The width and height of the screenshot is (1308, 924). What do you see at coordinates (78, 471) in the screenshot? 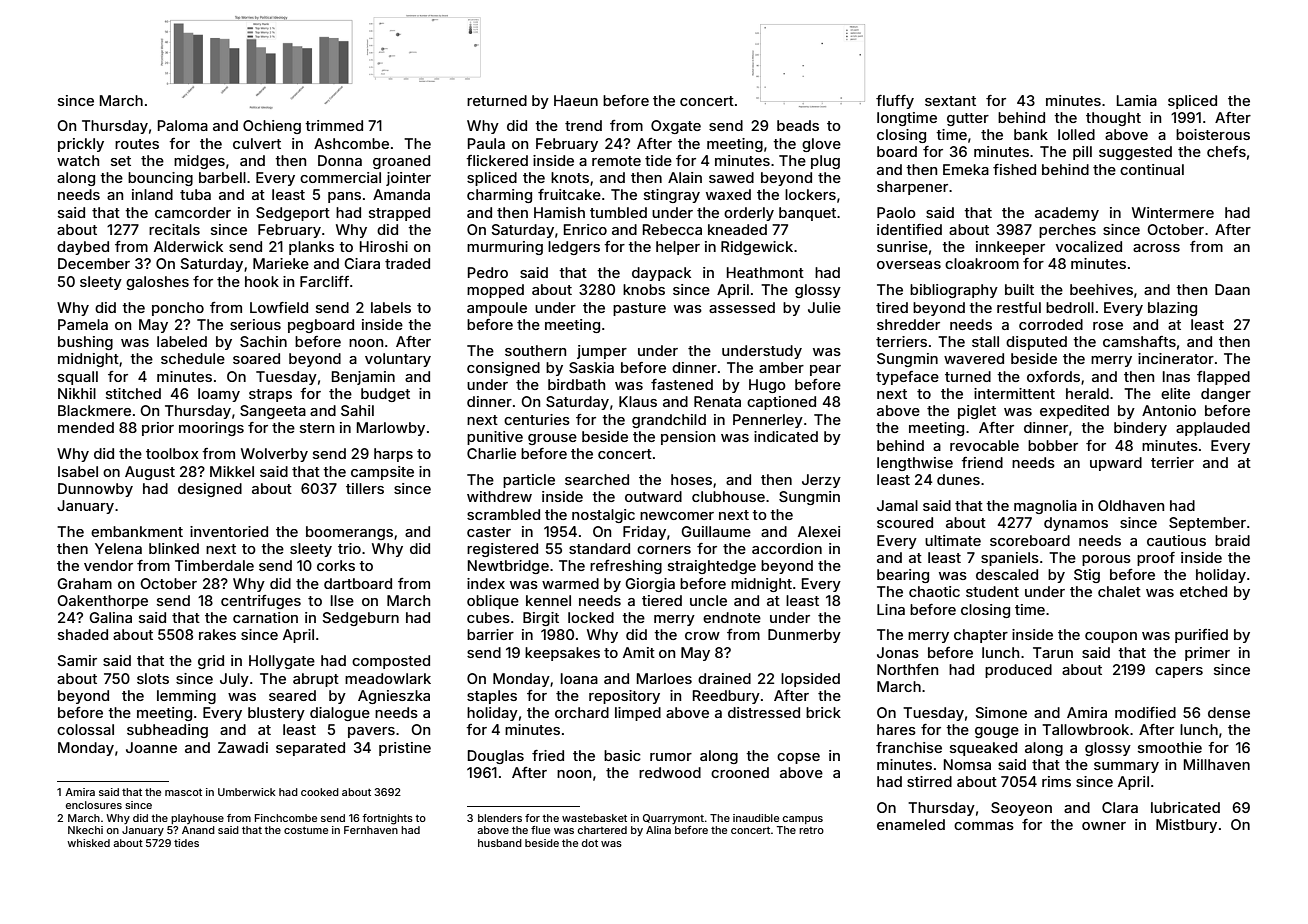
I see `Isabel` at bounding box center [78, 471].
